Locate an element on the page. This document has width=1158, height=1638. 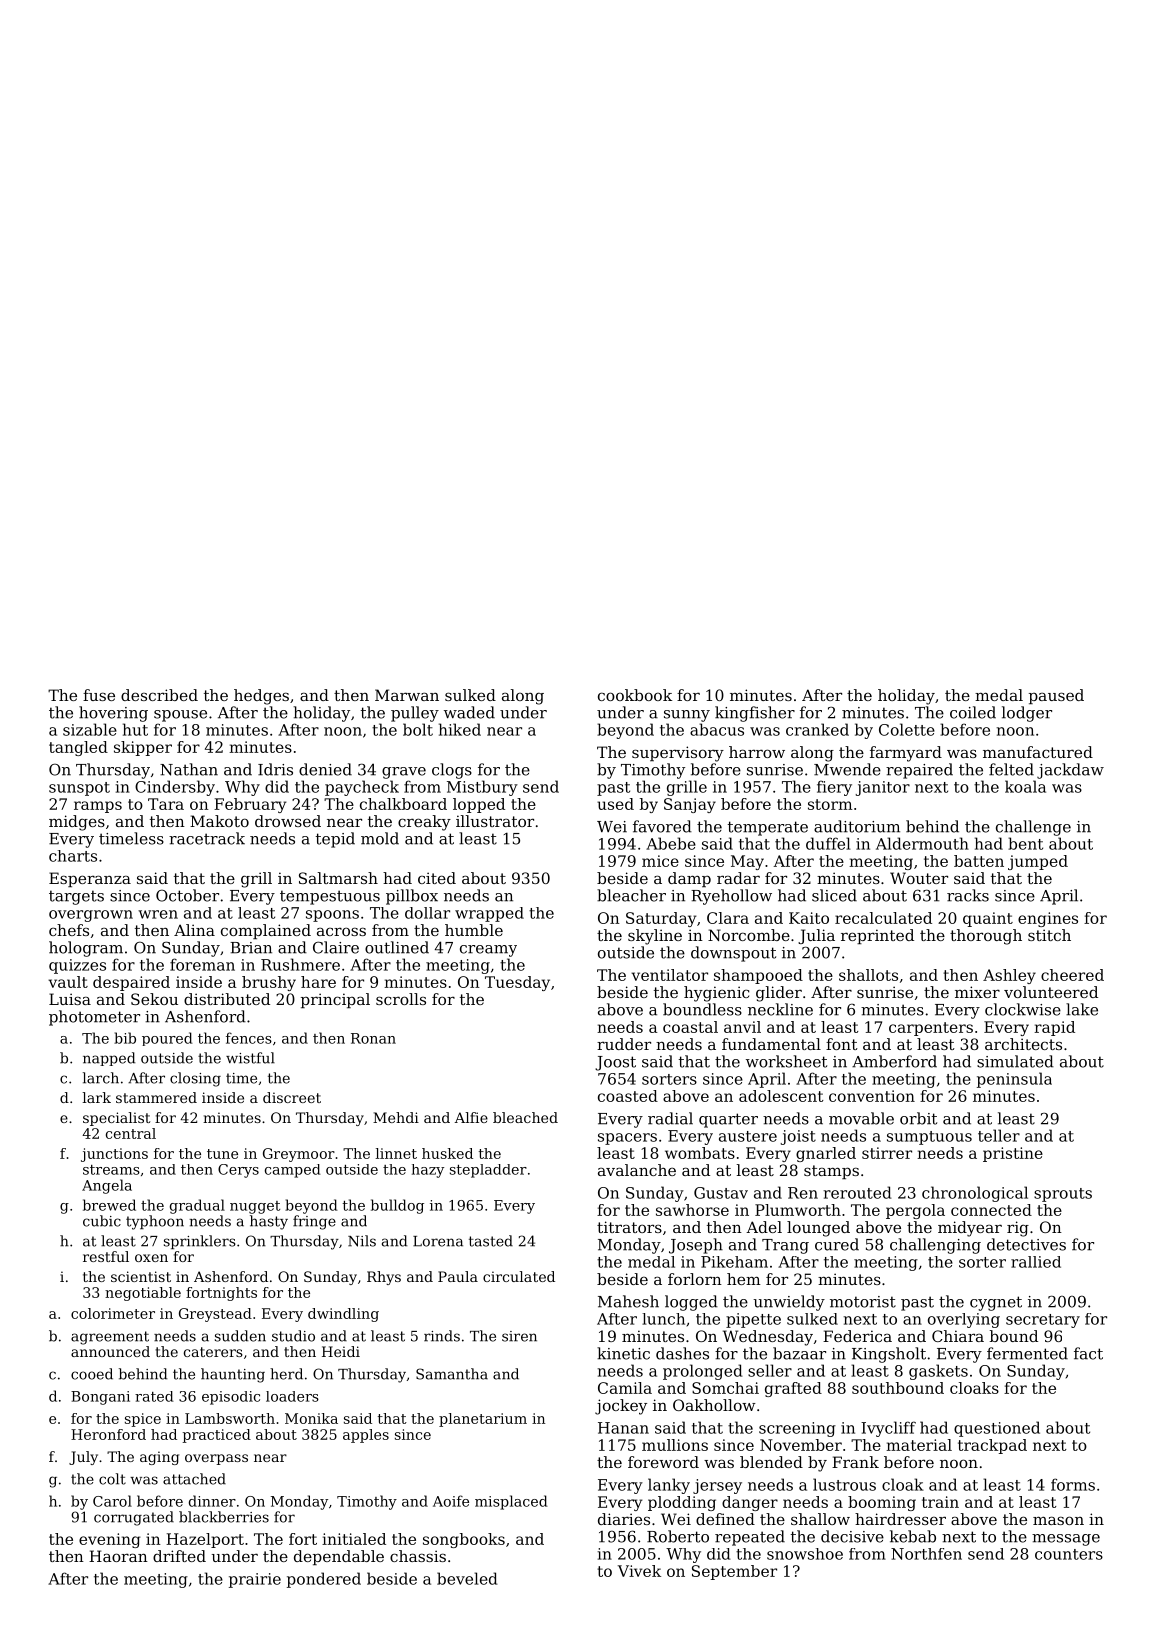
coiled is located at coordinates (973, 712).
